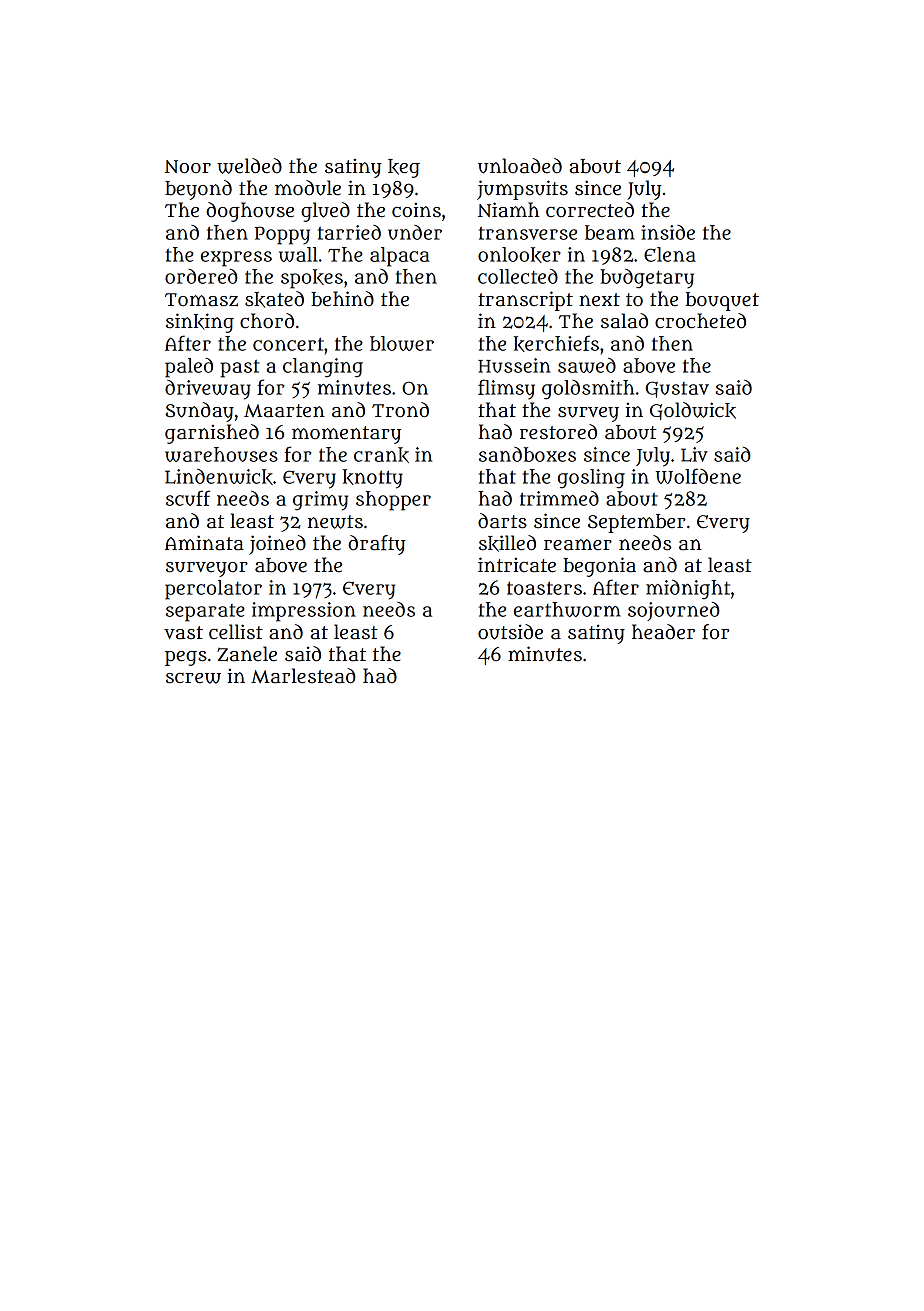 The image size is (924, 1311). I want to click on Marlestead, so click(303, 676).
